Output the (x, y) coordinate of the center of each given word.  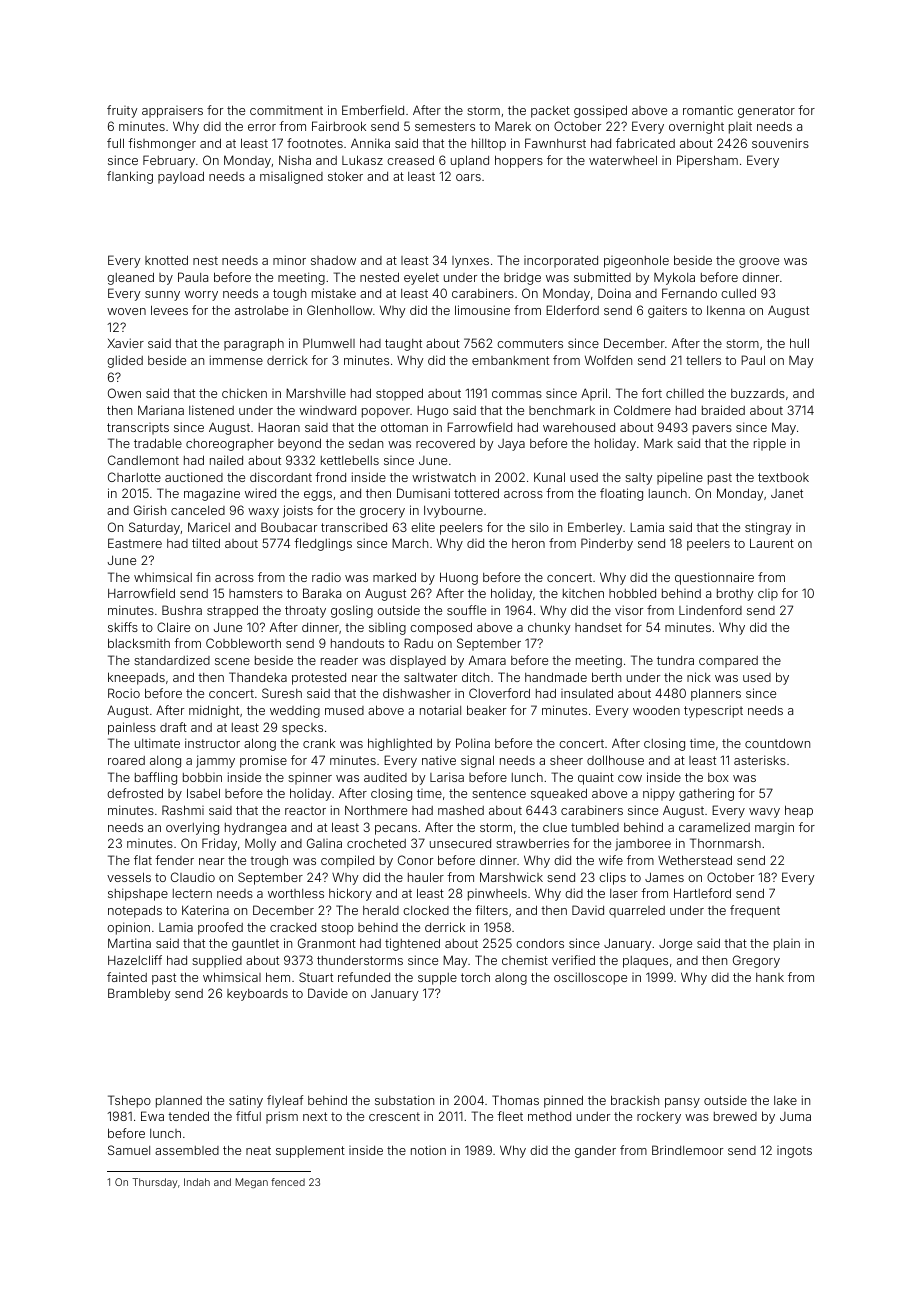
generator (766, 112)
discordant (281, 477)
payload (181, 177)
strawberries (532, 843)
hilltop (489, 144)
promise (263, 761)
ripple (770, 444)
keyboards (257, 995)
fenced (288, 1182)
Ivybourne (453, 511)
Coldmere (642, 410)
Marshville (316, 393)
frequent (755, 911)
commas (517, 394)
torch (475, 977)
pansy (682, 1103)
